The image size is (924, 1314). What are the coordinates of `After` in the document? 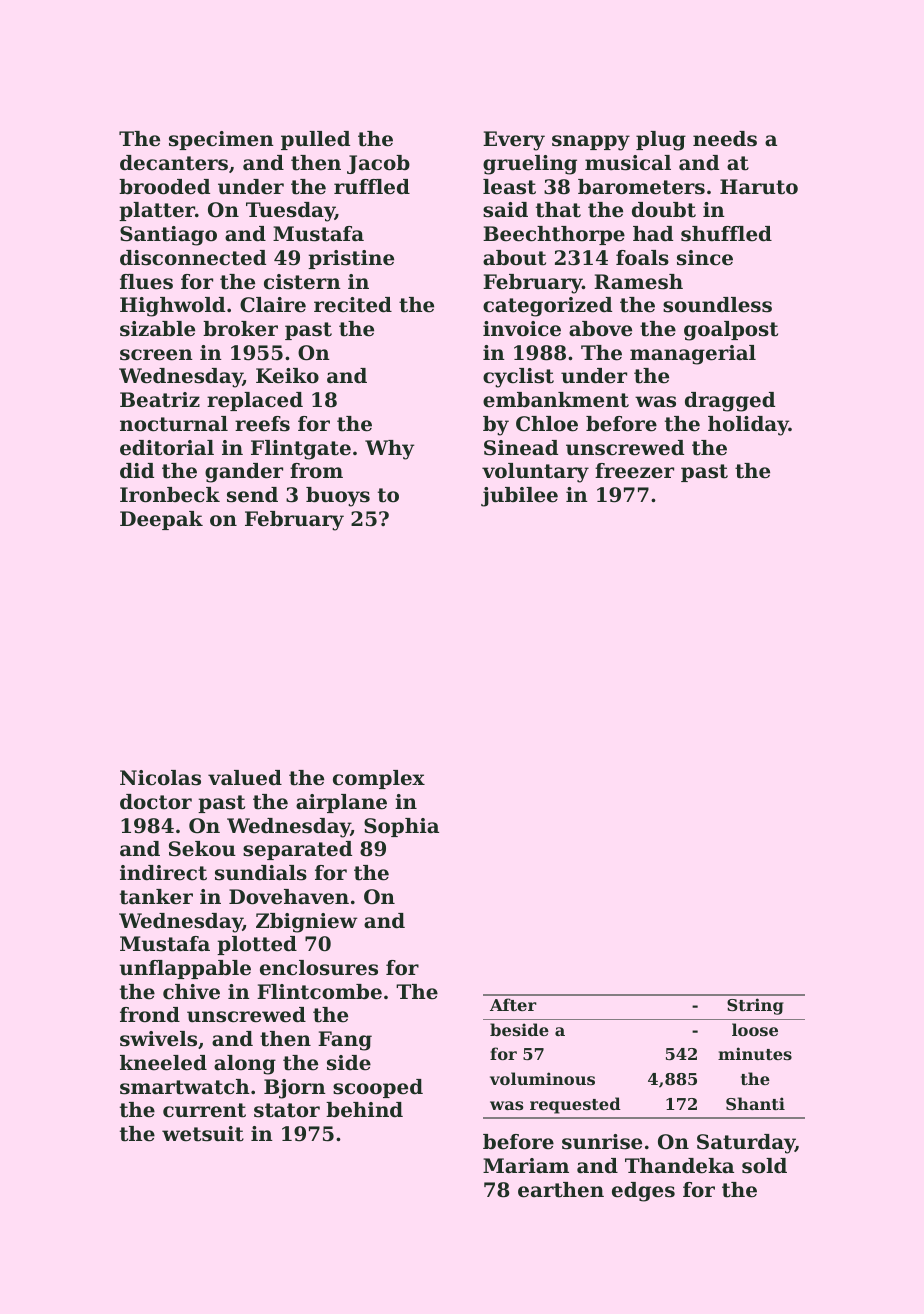 It's located at (513, 1004).
